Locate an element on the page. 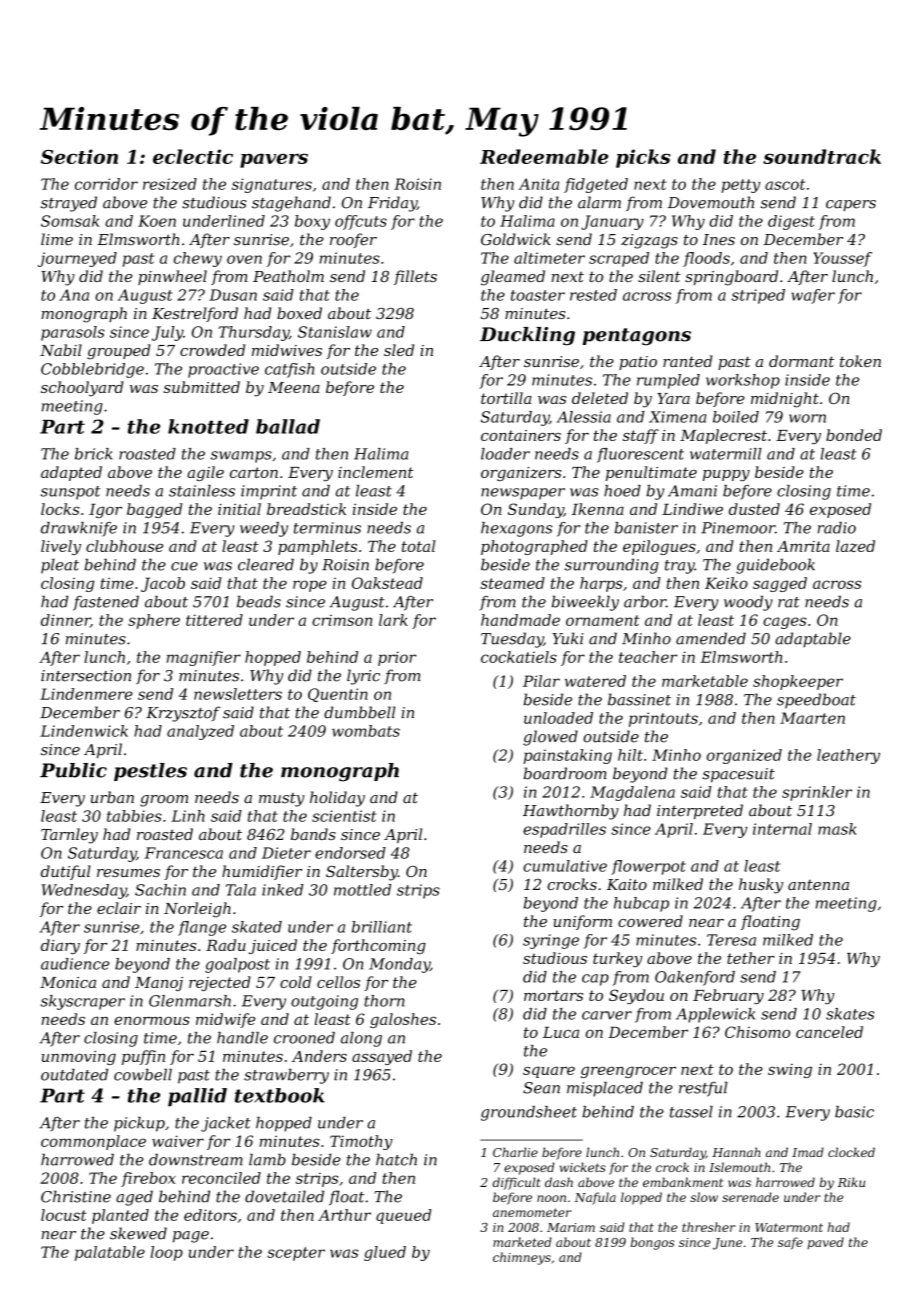 The width and height of the page is (924, 1308). speedboat is located at coordinates (816, 700).
